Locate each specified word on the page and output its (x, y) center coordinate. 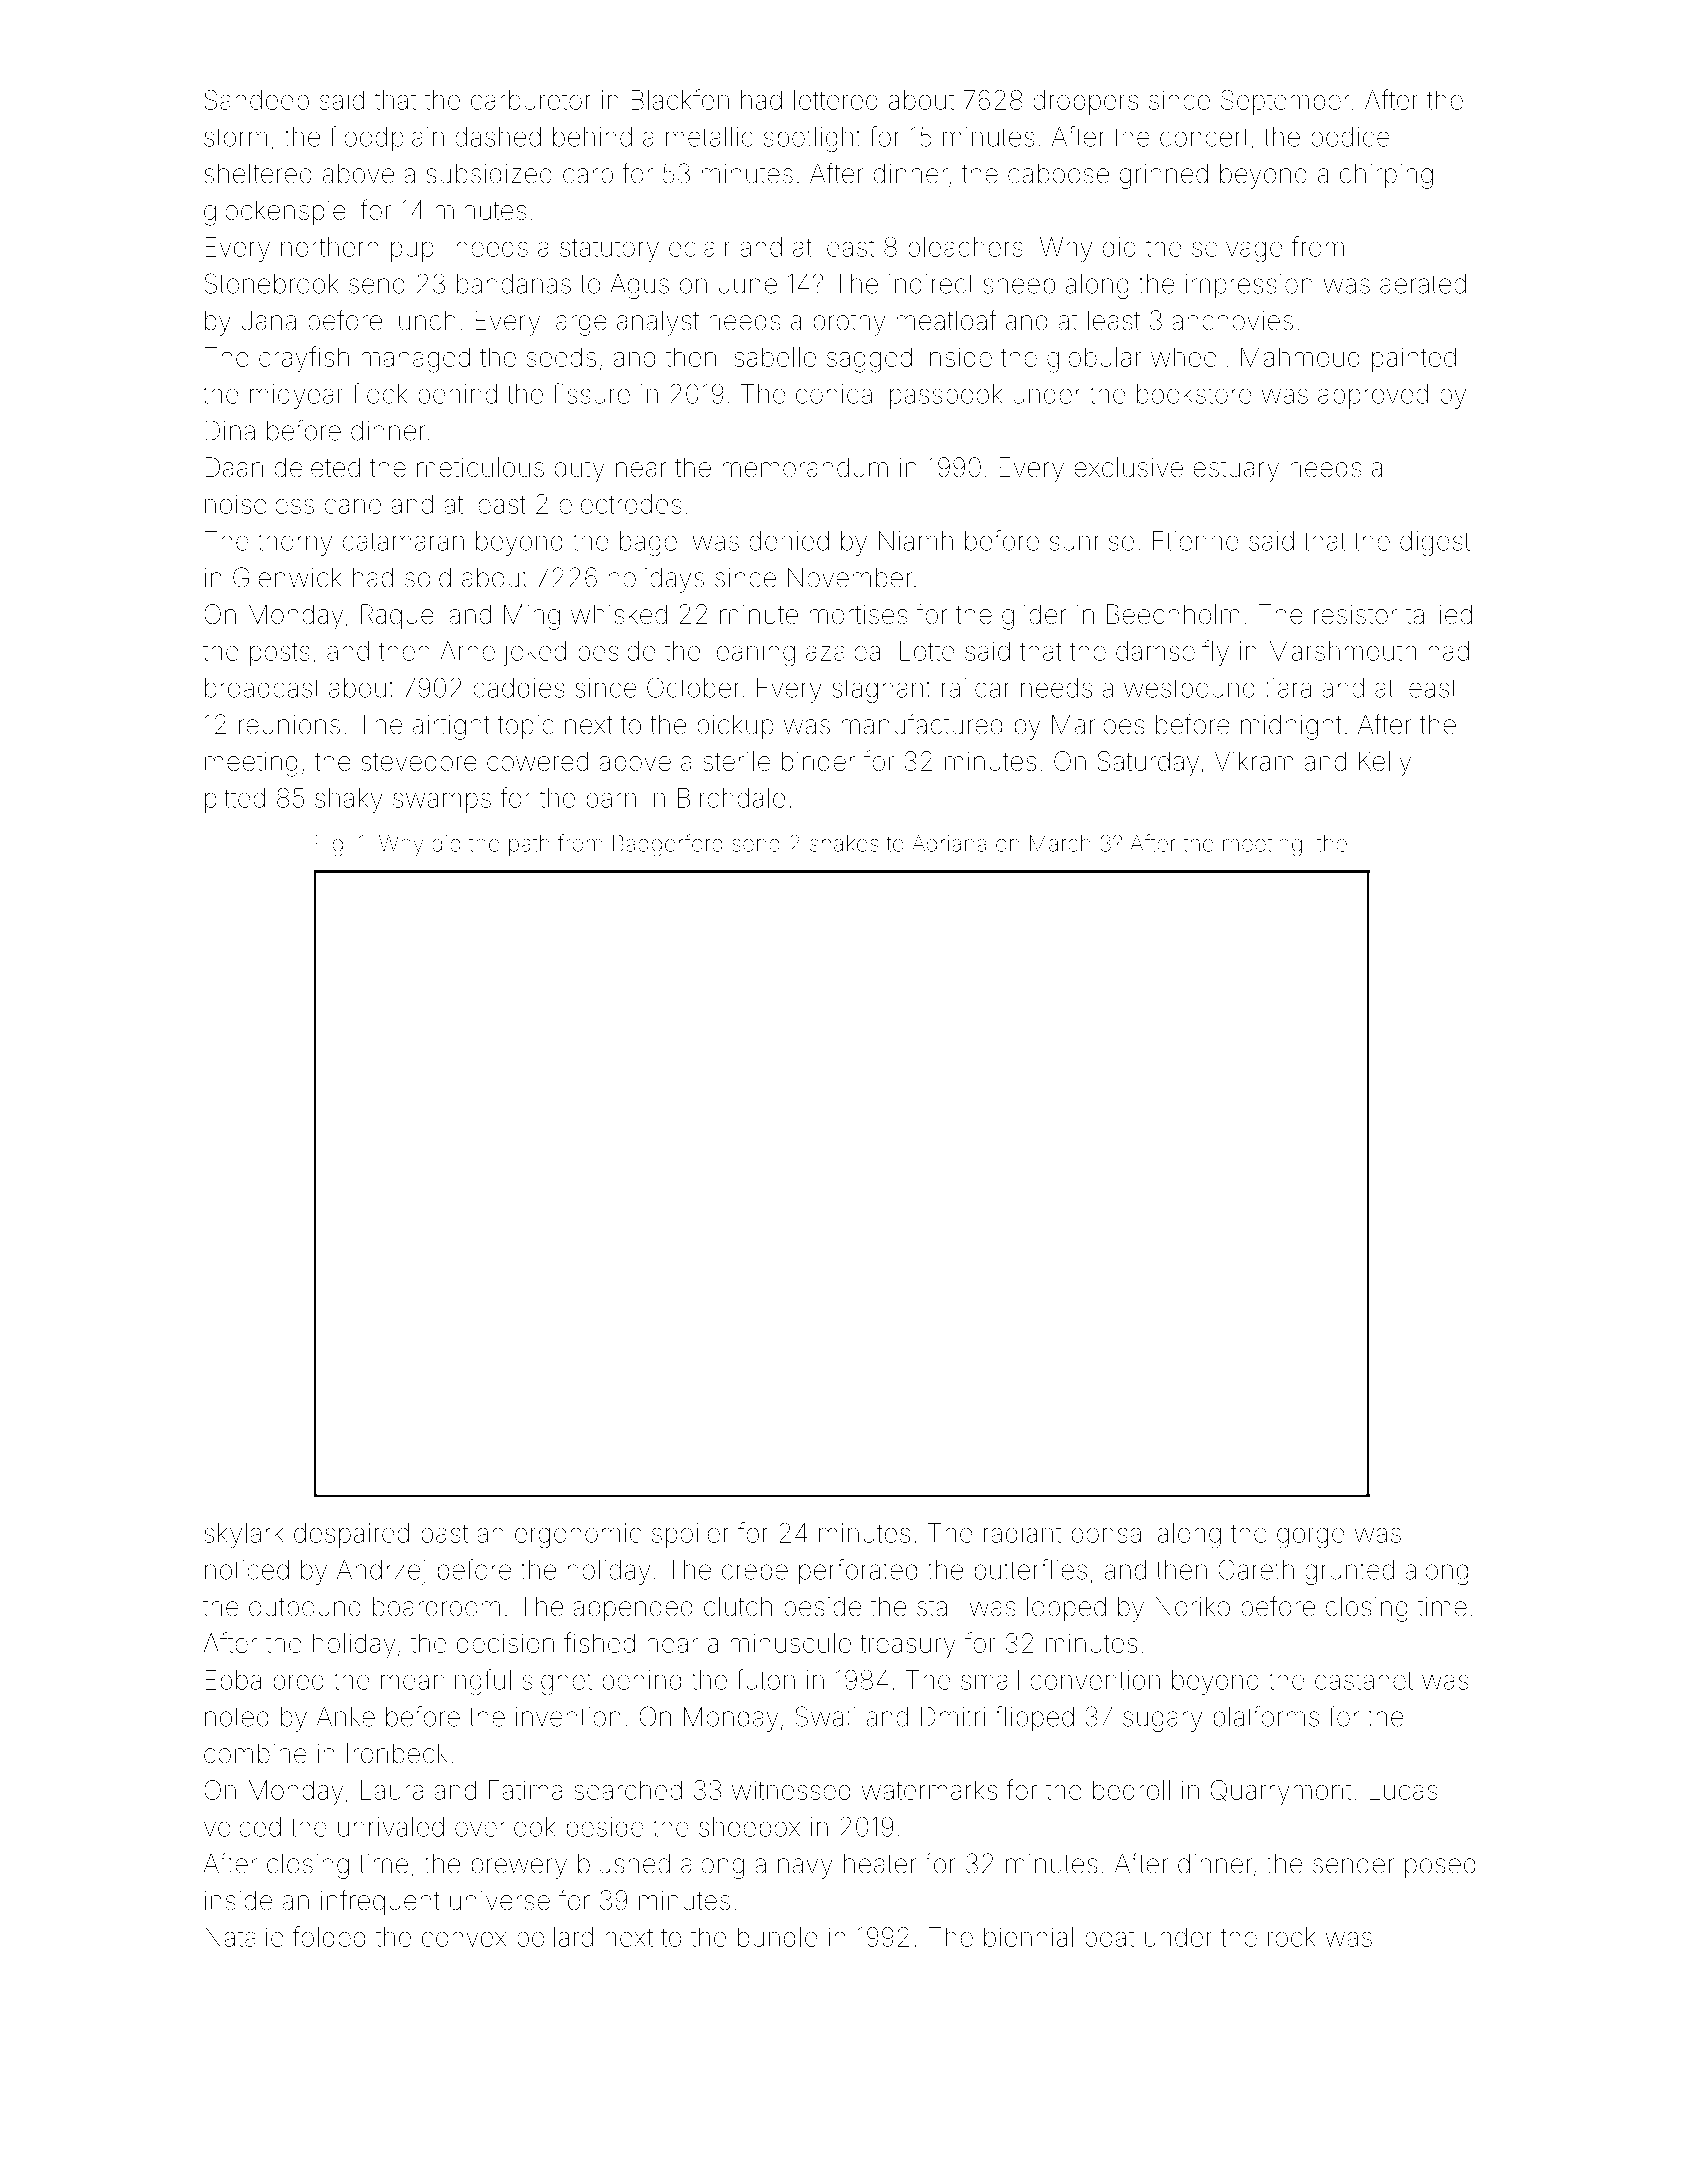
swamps (442, 802)
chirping (1386, 176)
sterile (737, 761)
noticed (247, 1570)
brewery (519, 1866)
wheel (1186, 357)
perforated (858, 1572)
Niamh (916, 541)
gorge (1311, 1538)
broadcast (262, 688)
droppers (1085, 102)
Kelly (1385, 764)
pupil (418, 249)
